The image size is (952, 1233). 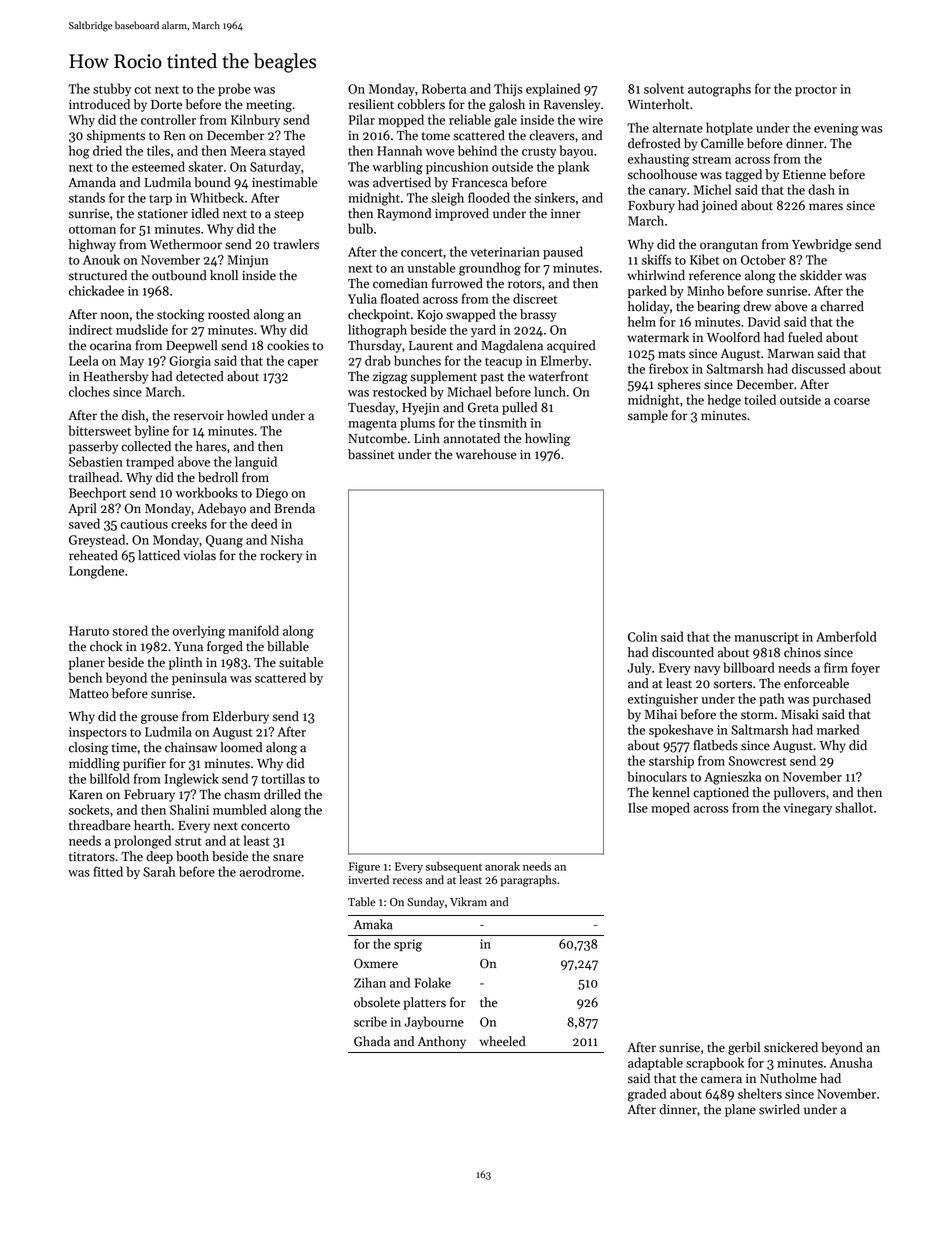 I want to click on graded, so click(x=647, y=1095).
